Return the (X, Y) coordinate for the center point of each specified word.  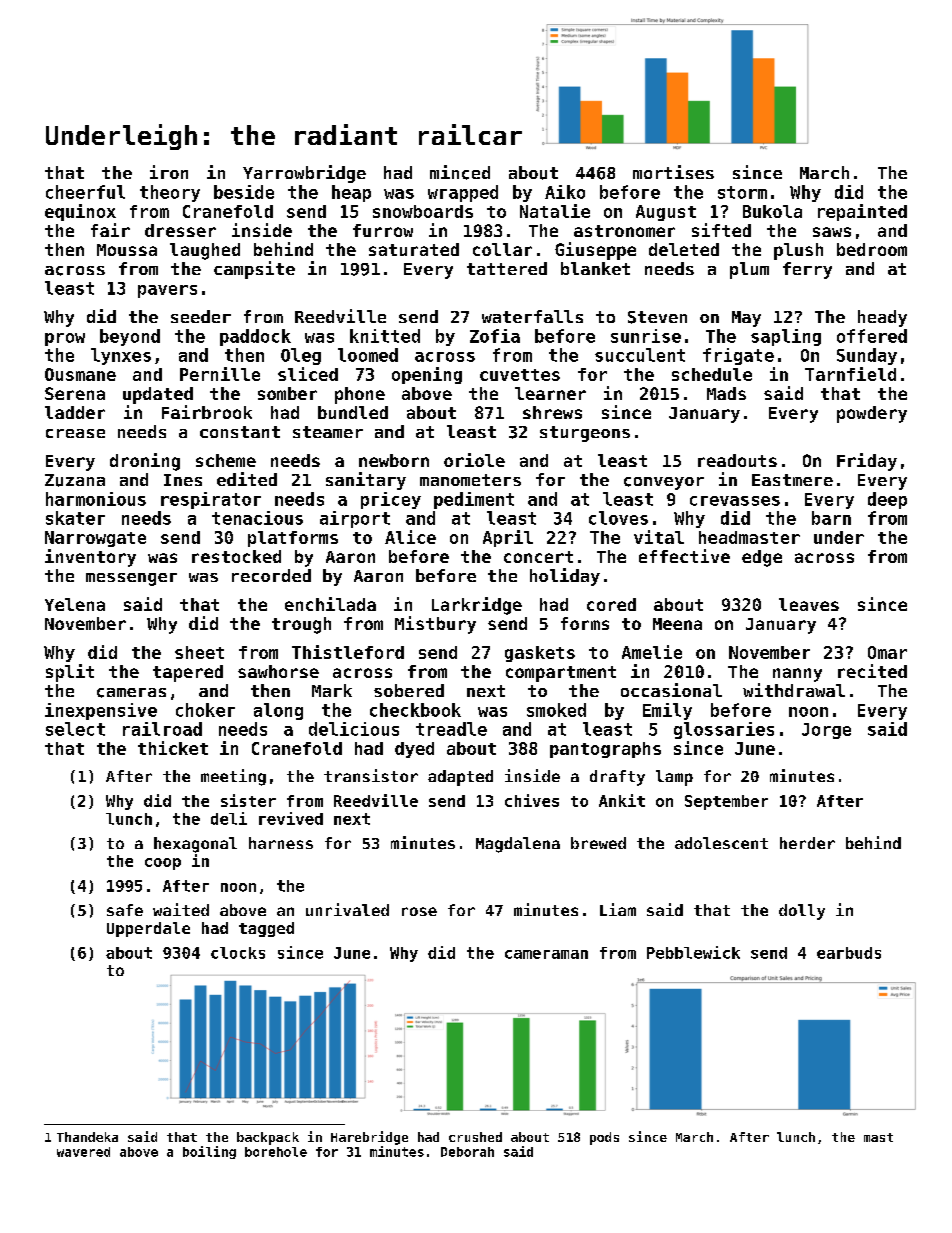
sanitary (366, 481)
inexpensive (101, 711)
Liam (618, 909)
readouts (737, 460)
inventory (90, 558)
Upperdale (148, 929)
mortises (673, 172)
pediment (474, 500)
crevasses (735, 501)
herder (807, 843)
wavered (83, 1152)
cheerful (85, 192)
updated (158, 395)
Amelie (652, 652)
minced (460, 172)
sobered (409, 690)
